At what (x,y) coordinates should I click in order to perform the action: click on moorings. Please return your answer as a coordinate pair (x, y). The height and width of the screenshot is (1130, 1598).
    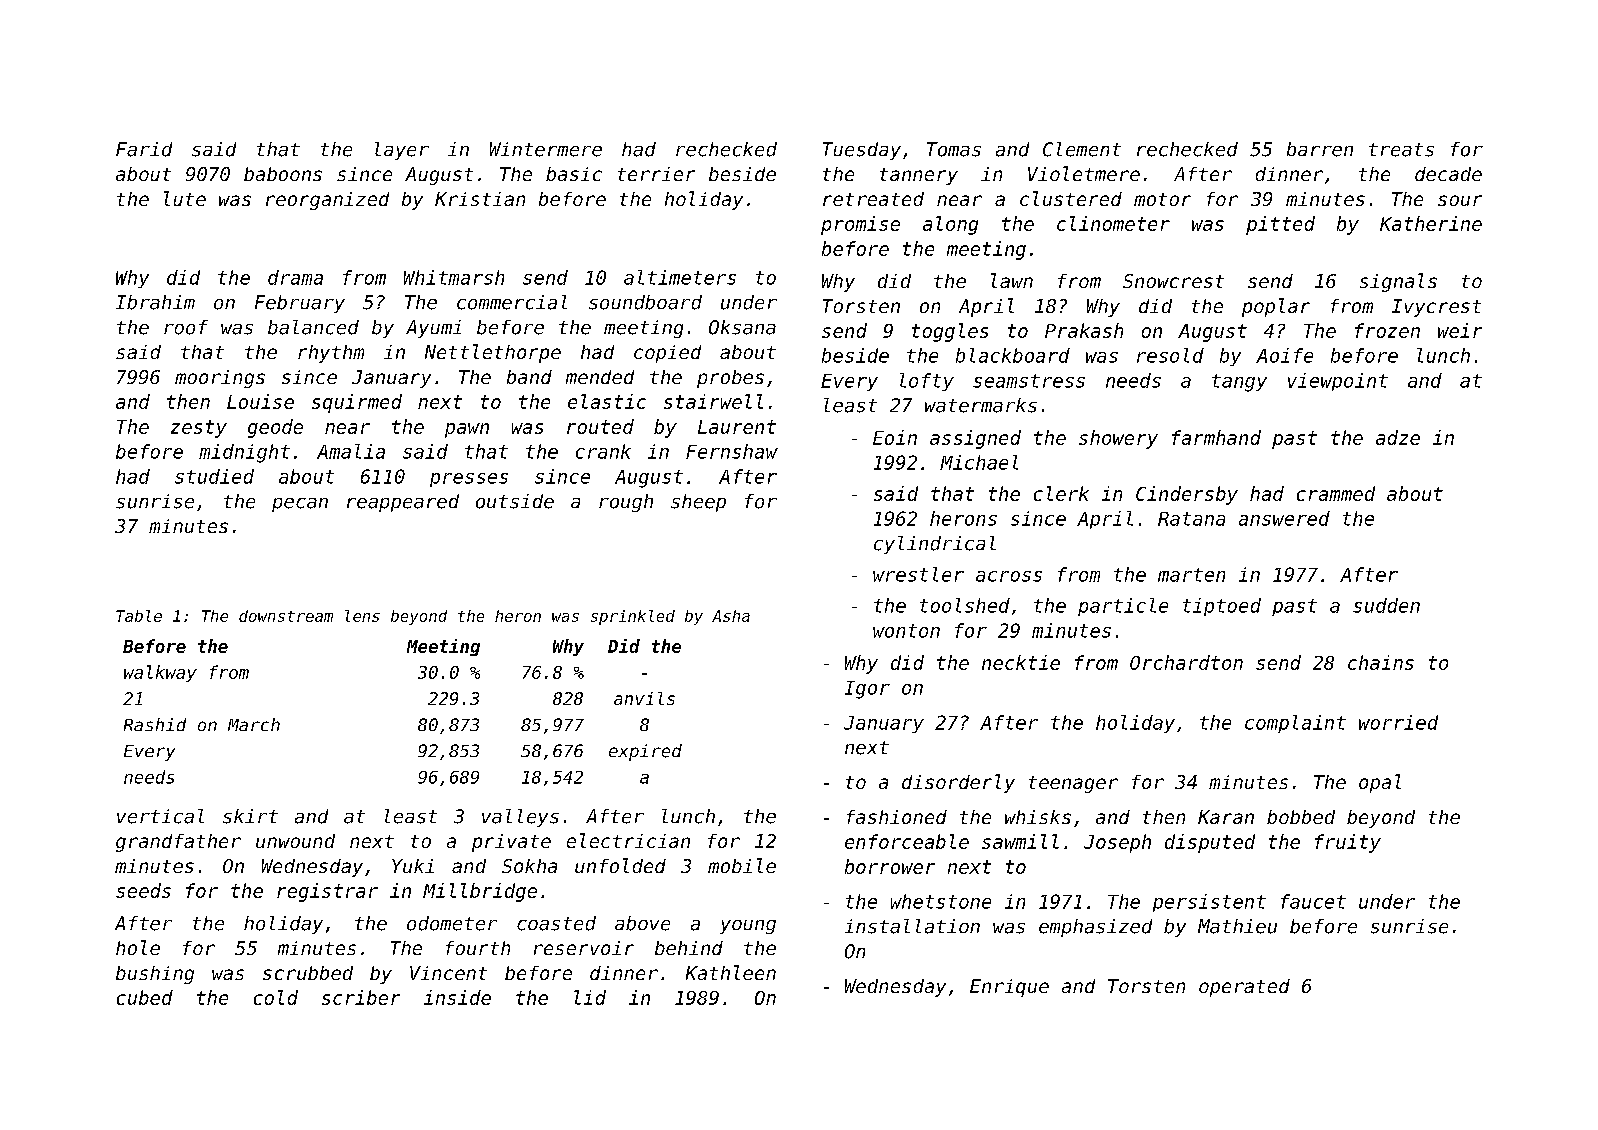
    Looking at the image, I should click on (220, 379).
